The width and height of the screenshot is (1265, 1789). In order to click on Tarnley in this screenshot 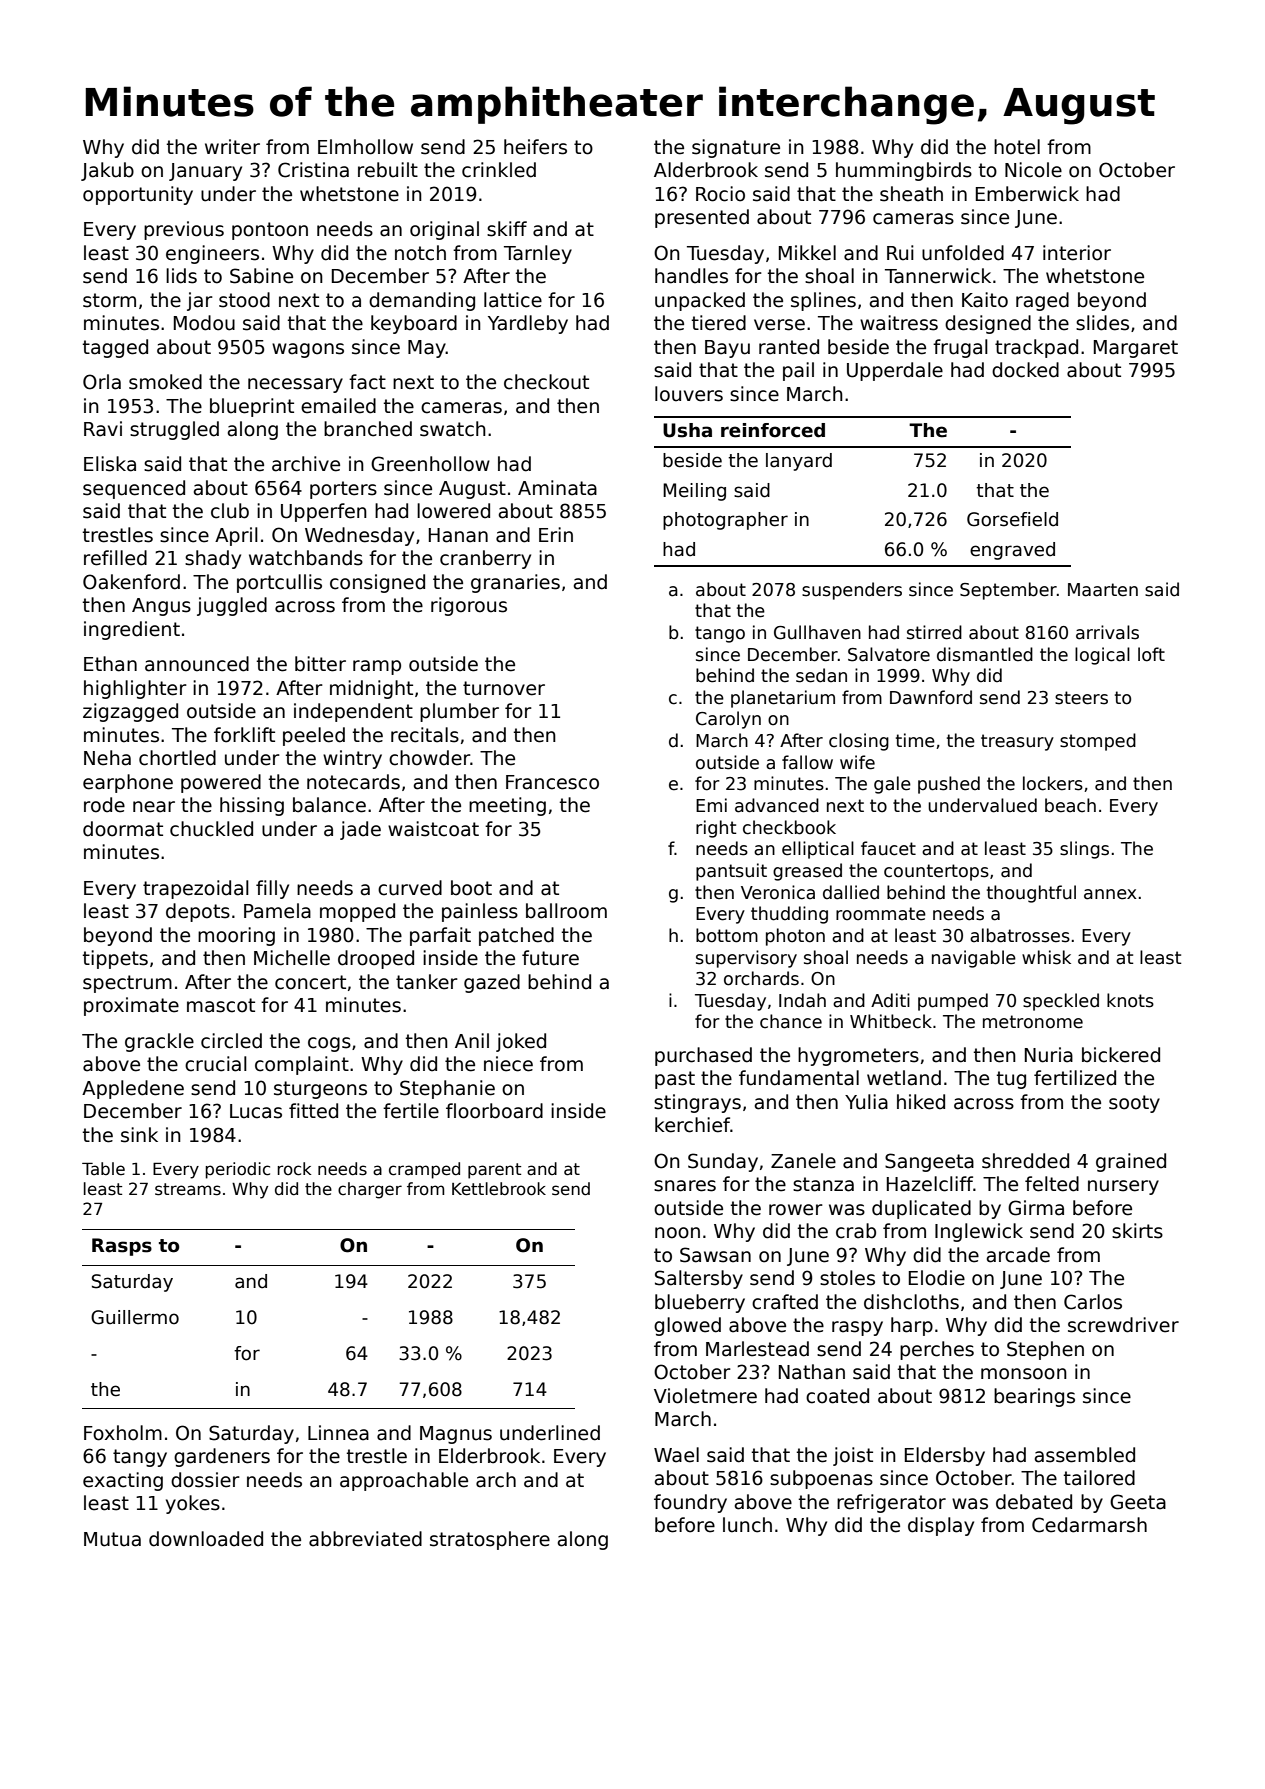, I will do `click(538, 254)`.
